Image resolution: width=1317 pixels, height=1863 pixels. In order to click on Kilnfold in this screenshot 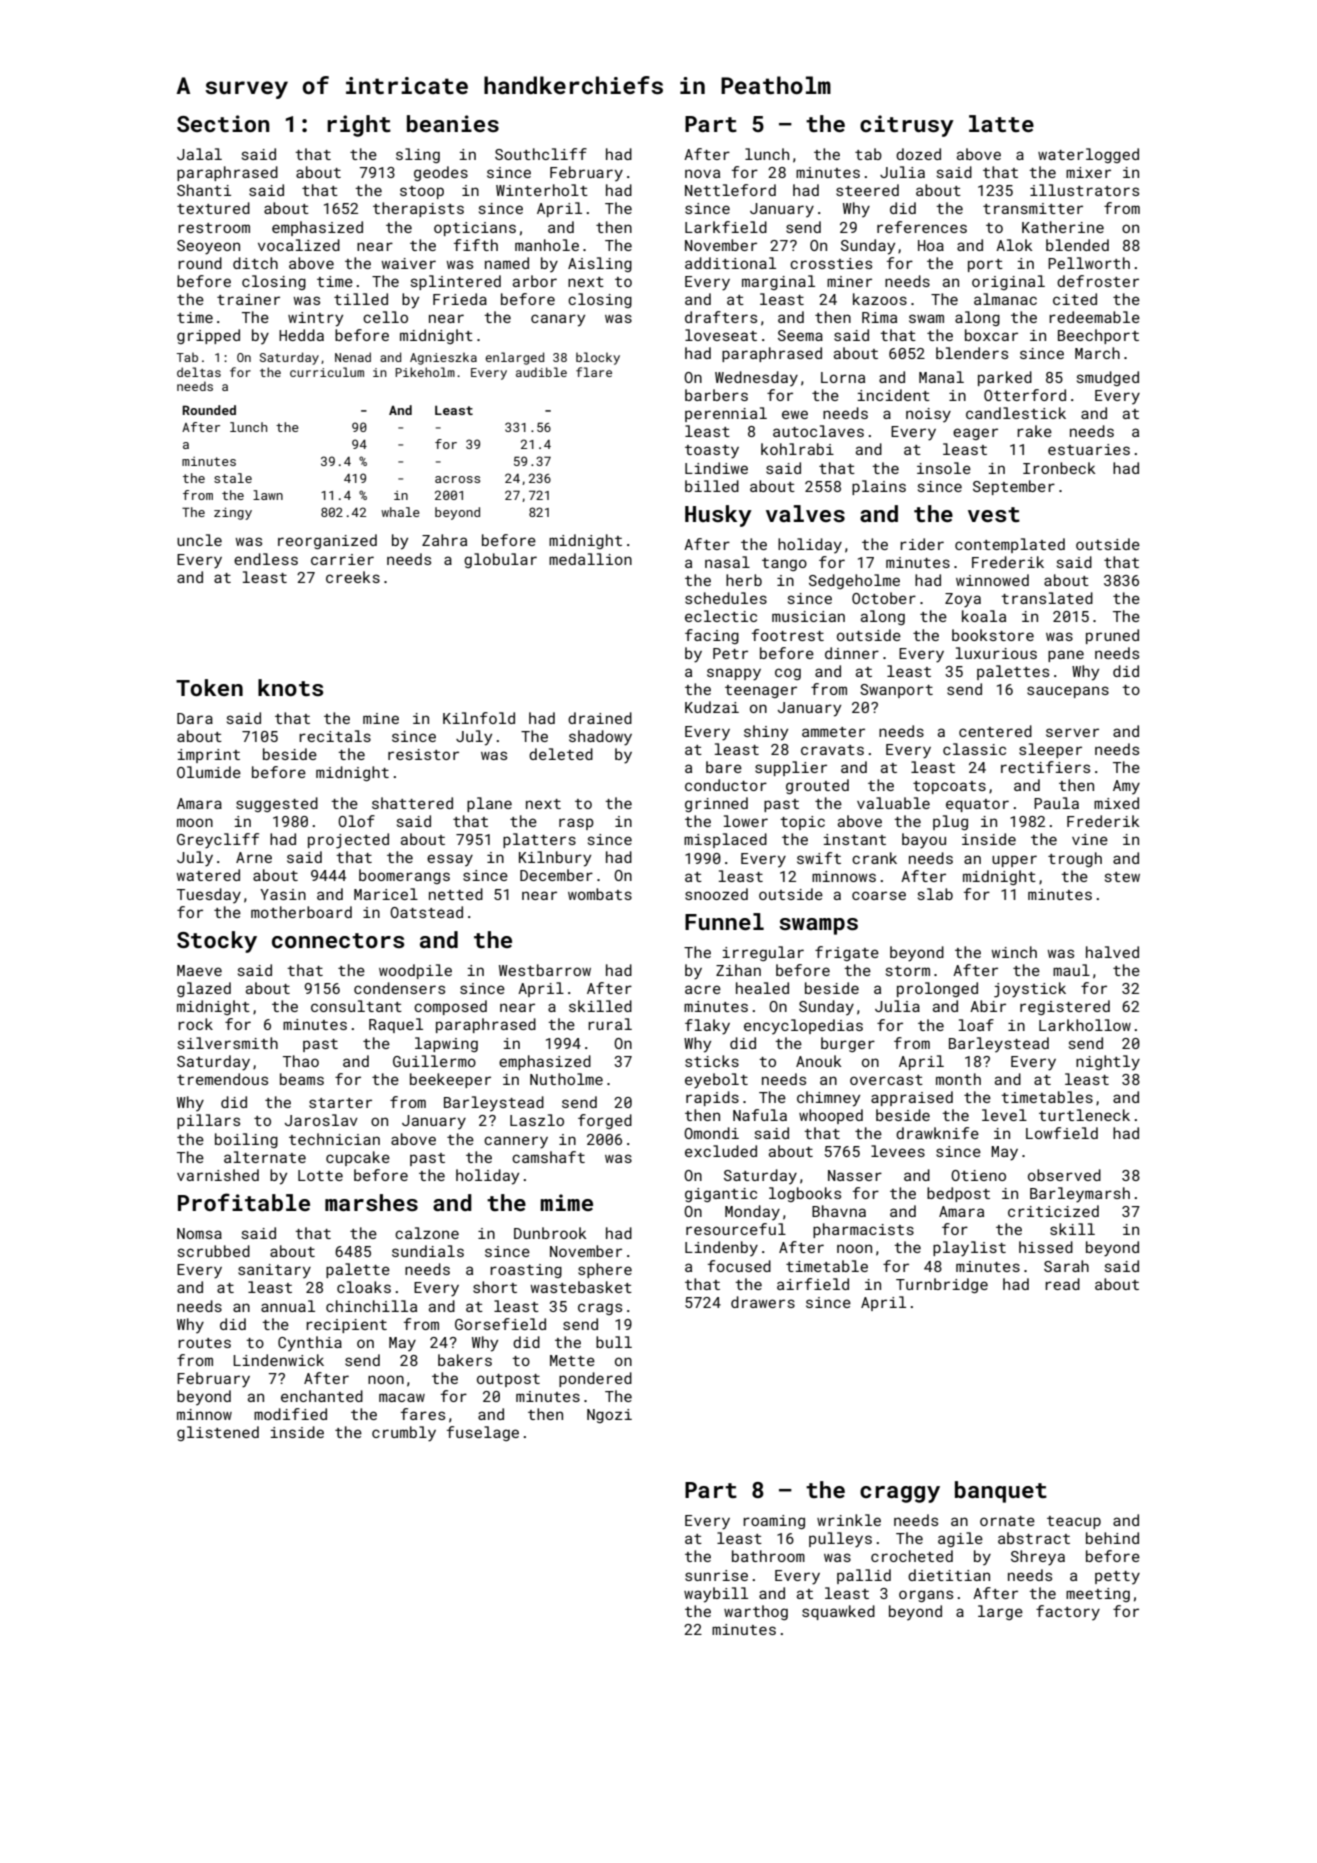, I will do `click(479, 718)`.
